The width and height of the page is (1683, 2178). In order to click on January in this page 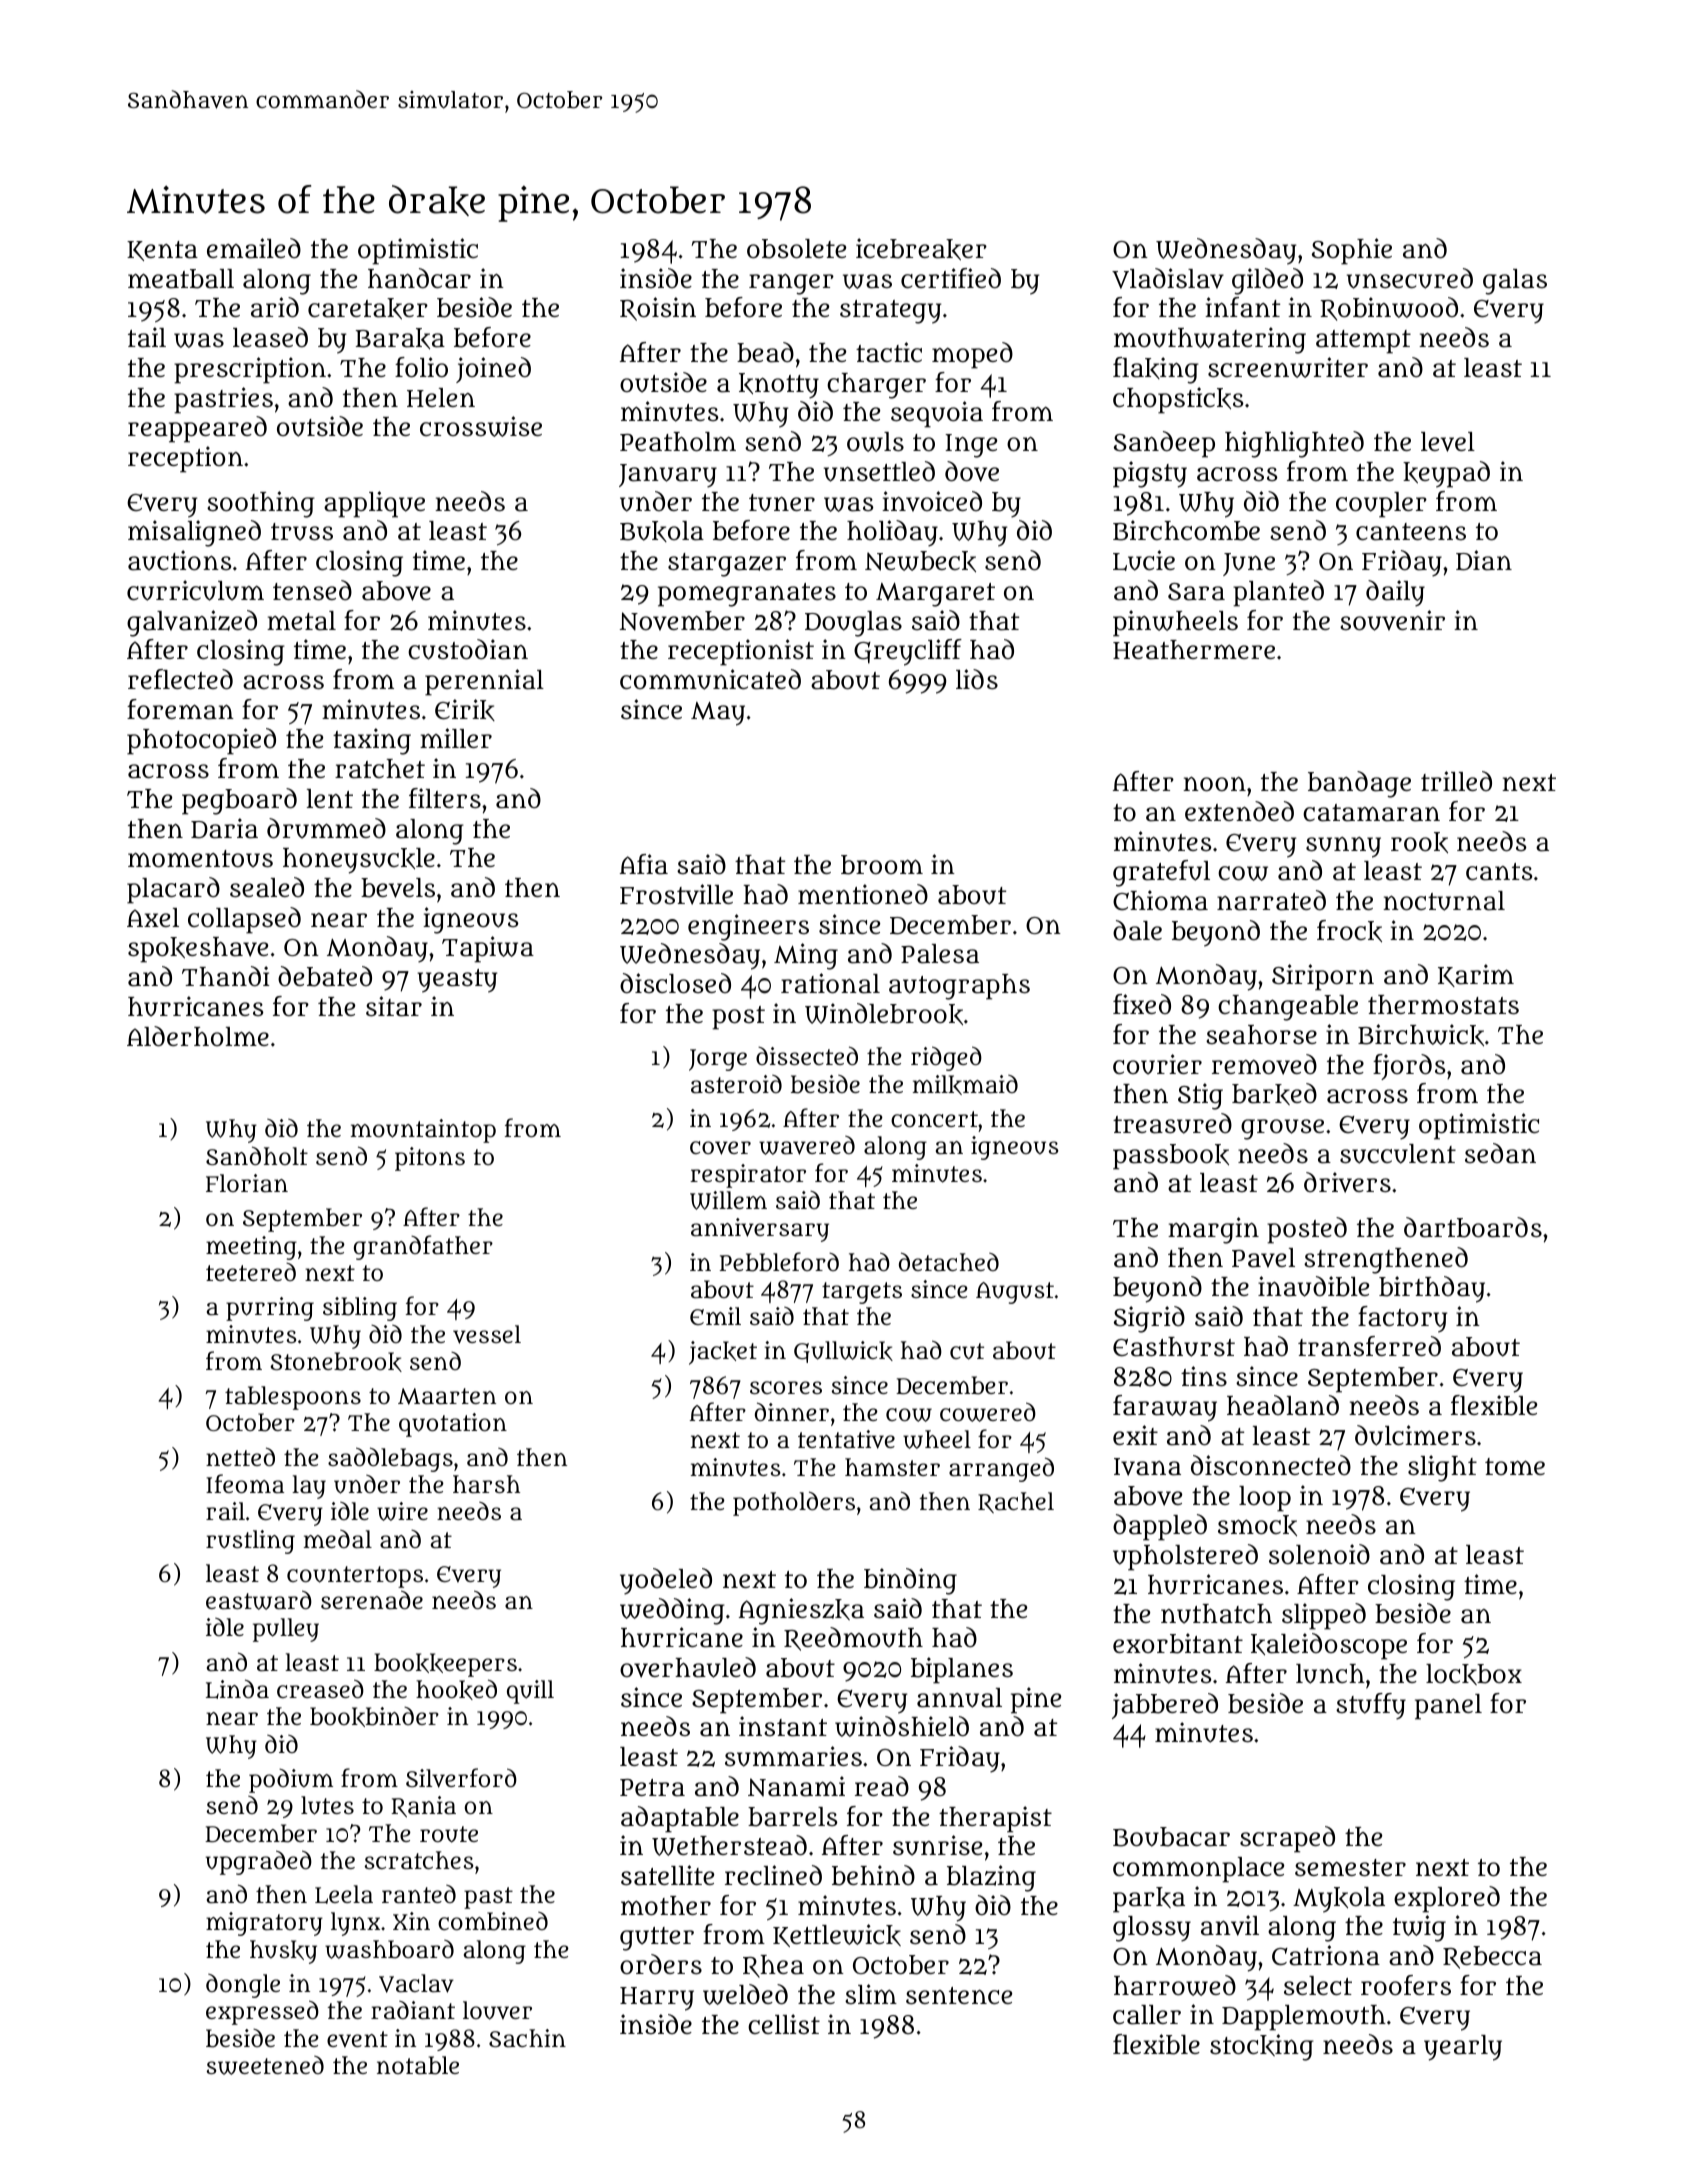, I will do `click(668, 476)`.
